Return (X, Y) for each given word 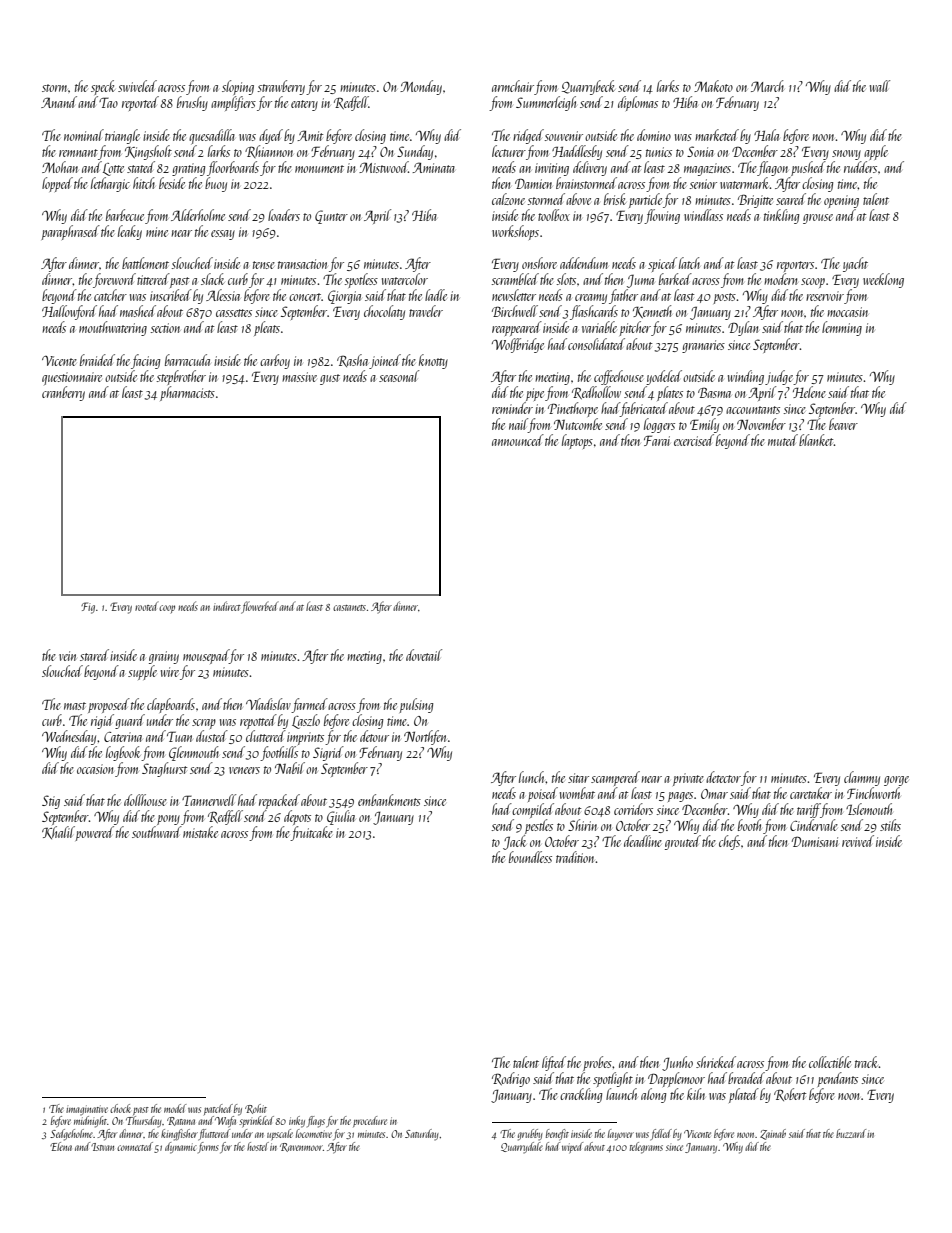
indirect (227, 606)
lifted (554, 1063)
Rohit (256, 1109)
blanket (816, 440)
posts (724, 298)
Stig (51, 802)
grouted (683, 842)
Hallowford (69, 312)
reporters (795, 266)
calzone (508, 199)
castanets (349, 608)
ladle (436, 295)
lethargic (110, 184)
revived (858, 841)
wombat (577, 793)
